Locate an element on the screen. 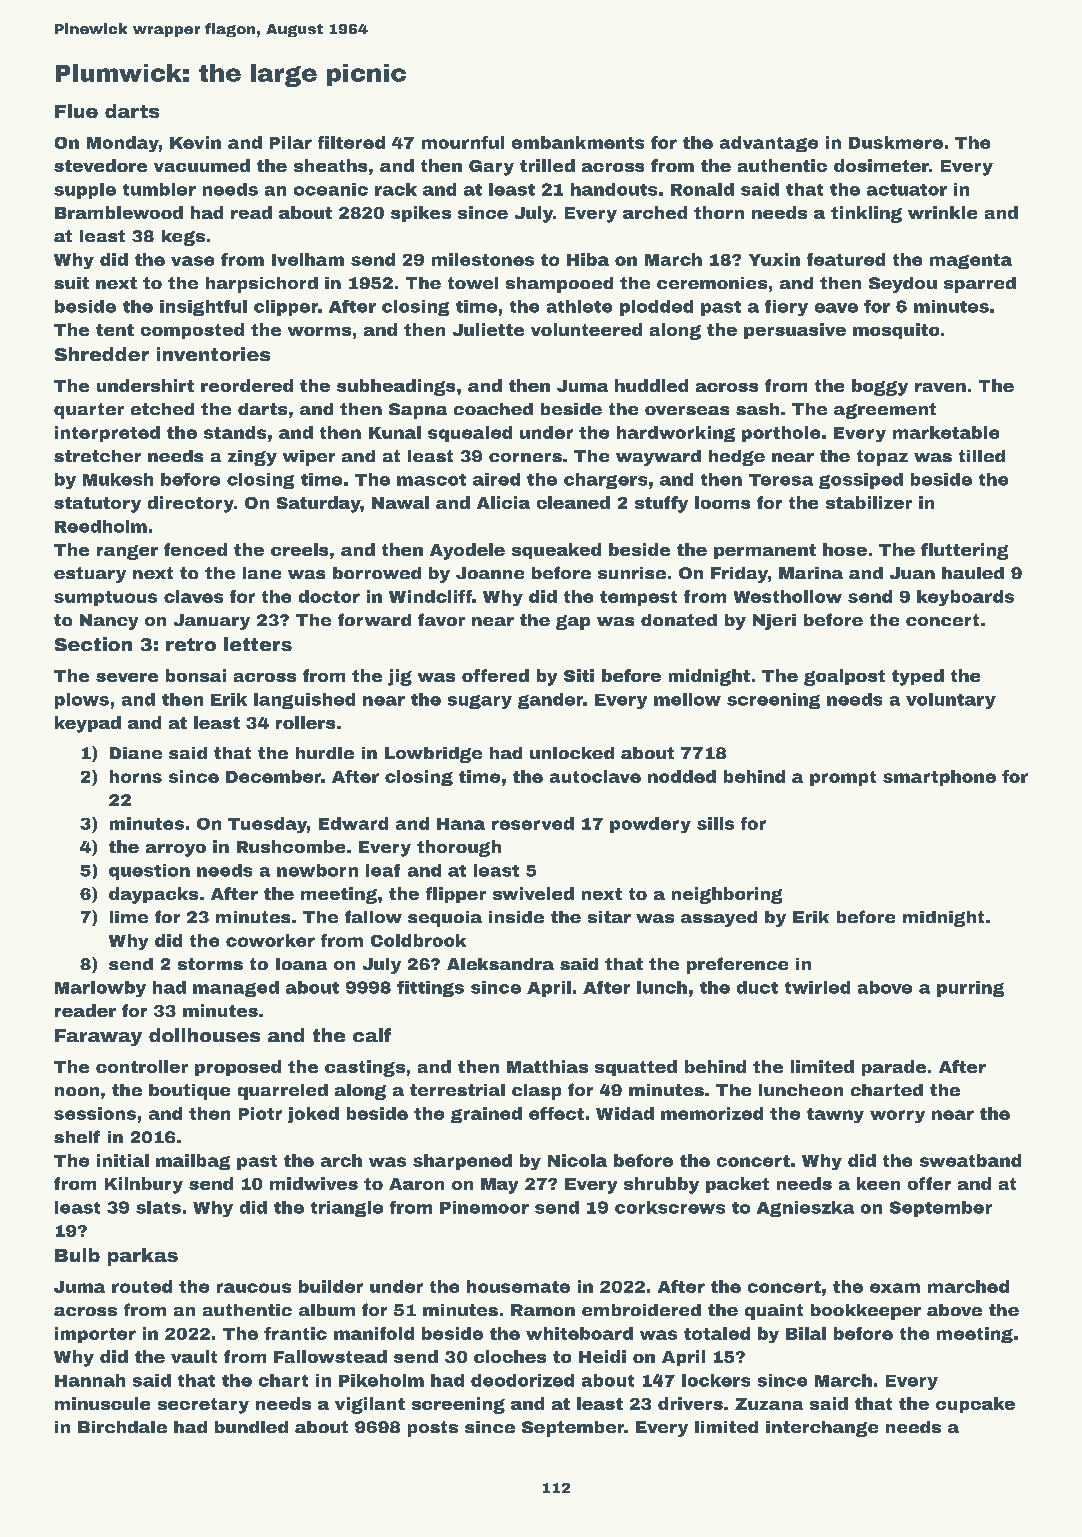 The height and width of the screenshot is (1537, 1082). sunrise is located at coordinates (632, 573).
